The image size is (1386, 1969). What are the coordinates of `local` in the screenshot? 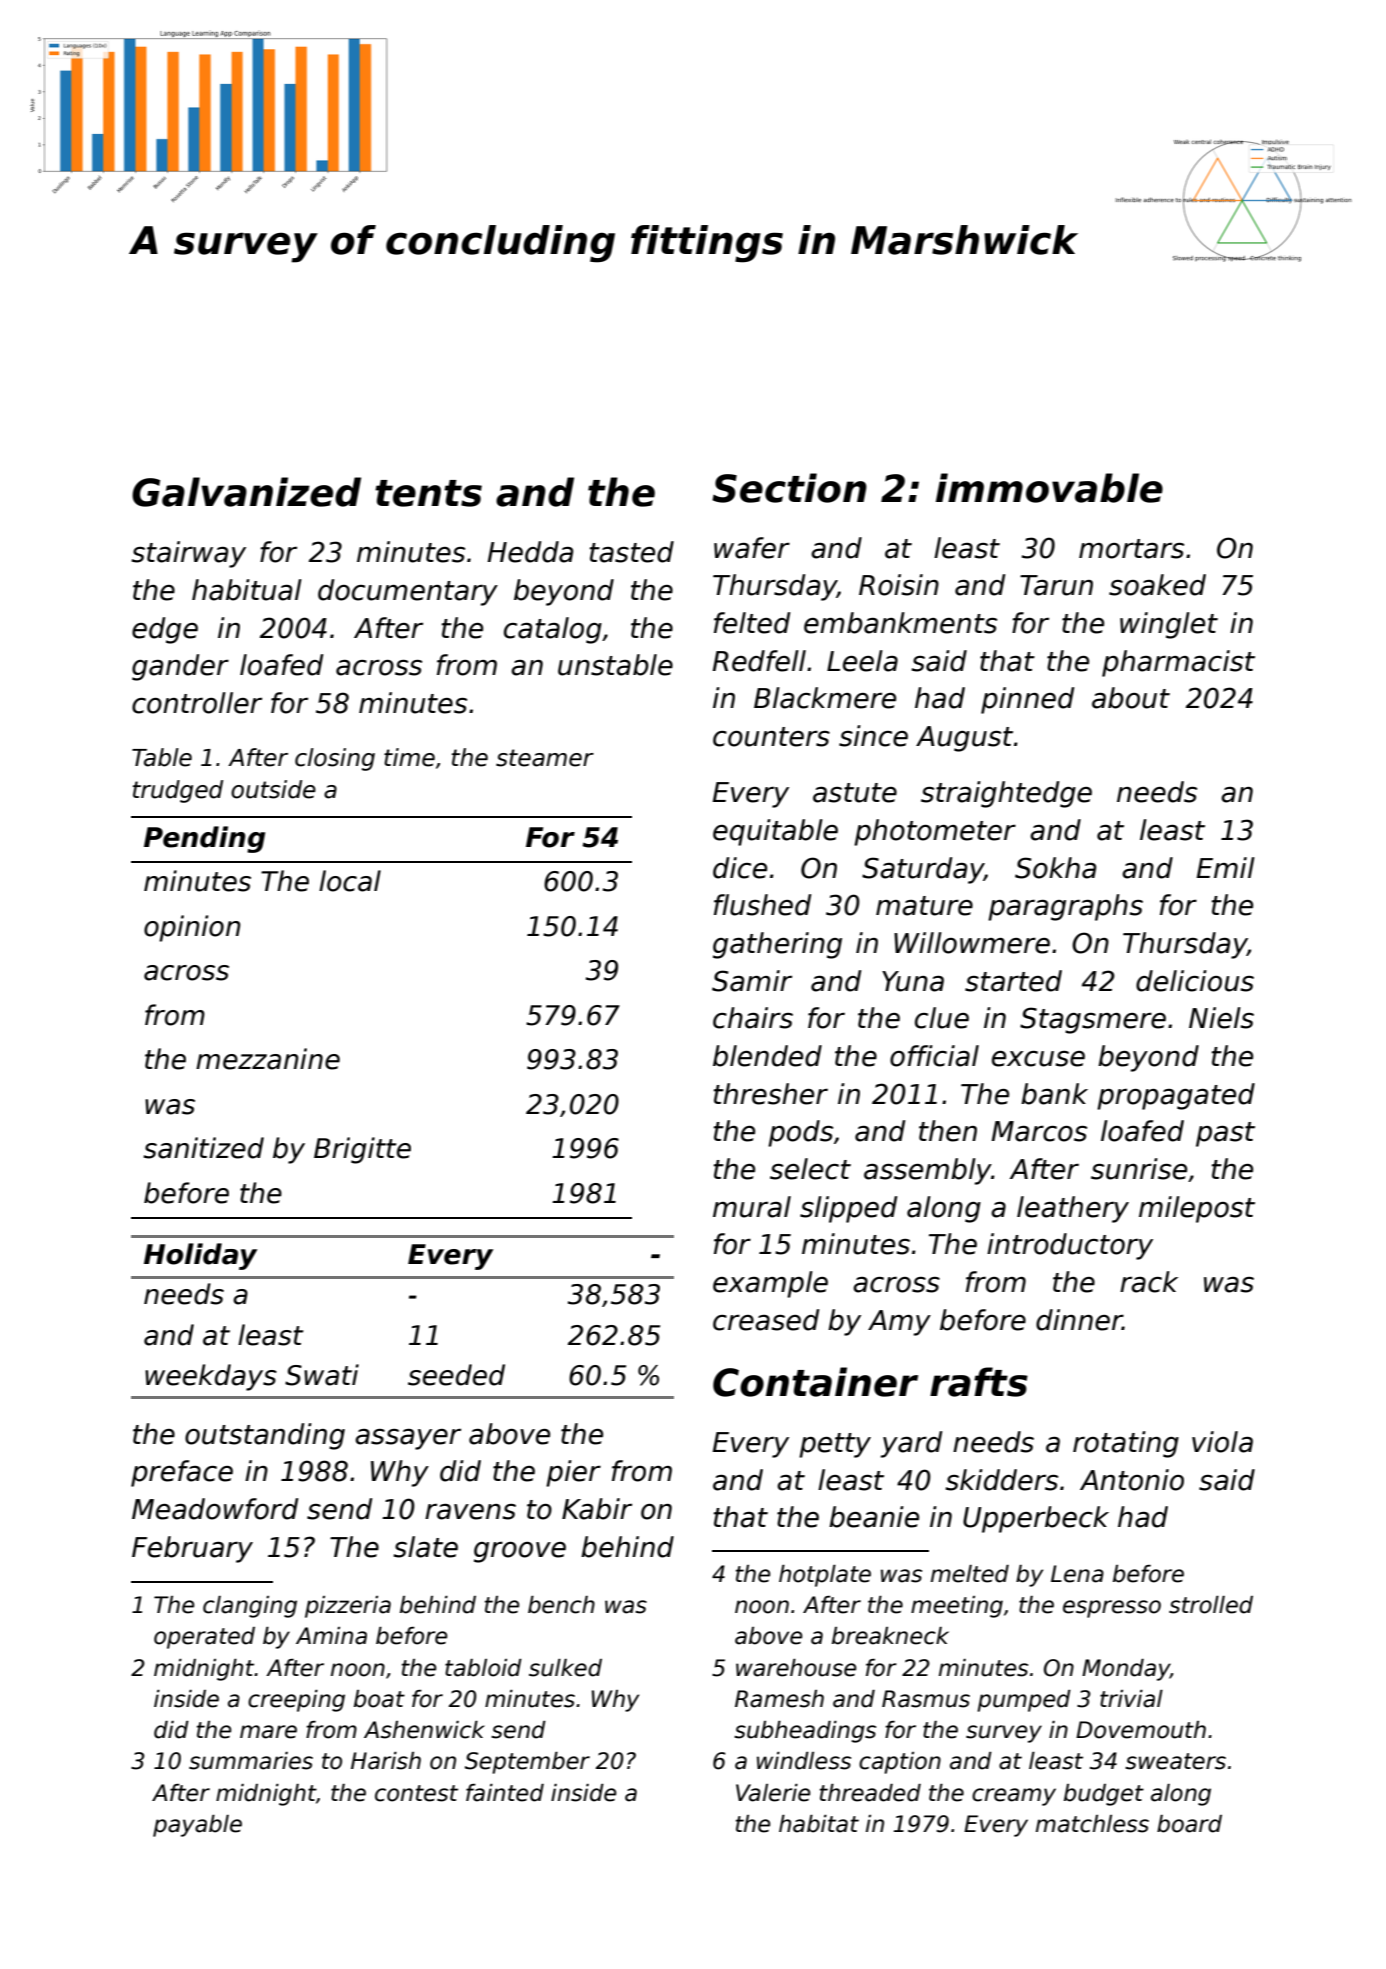 It's located at (350, 881).
